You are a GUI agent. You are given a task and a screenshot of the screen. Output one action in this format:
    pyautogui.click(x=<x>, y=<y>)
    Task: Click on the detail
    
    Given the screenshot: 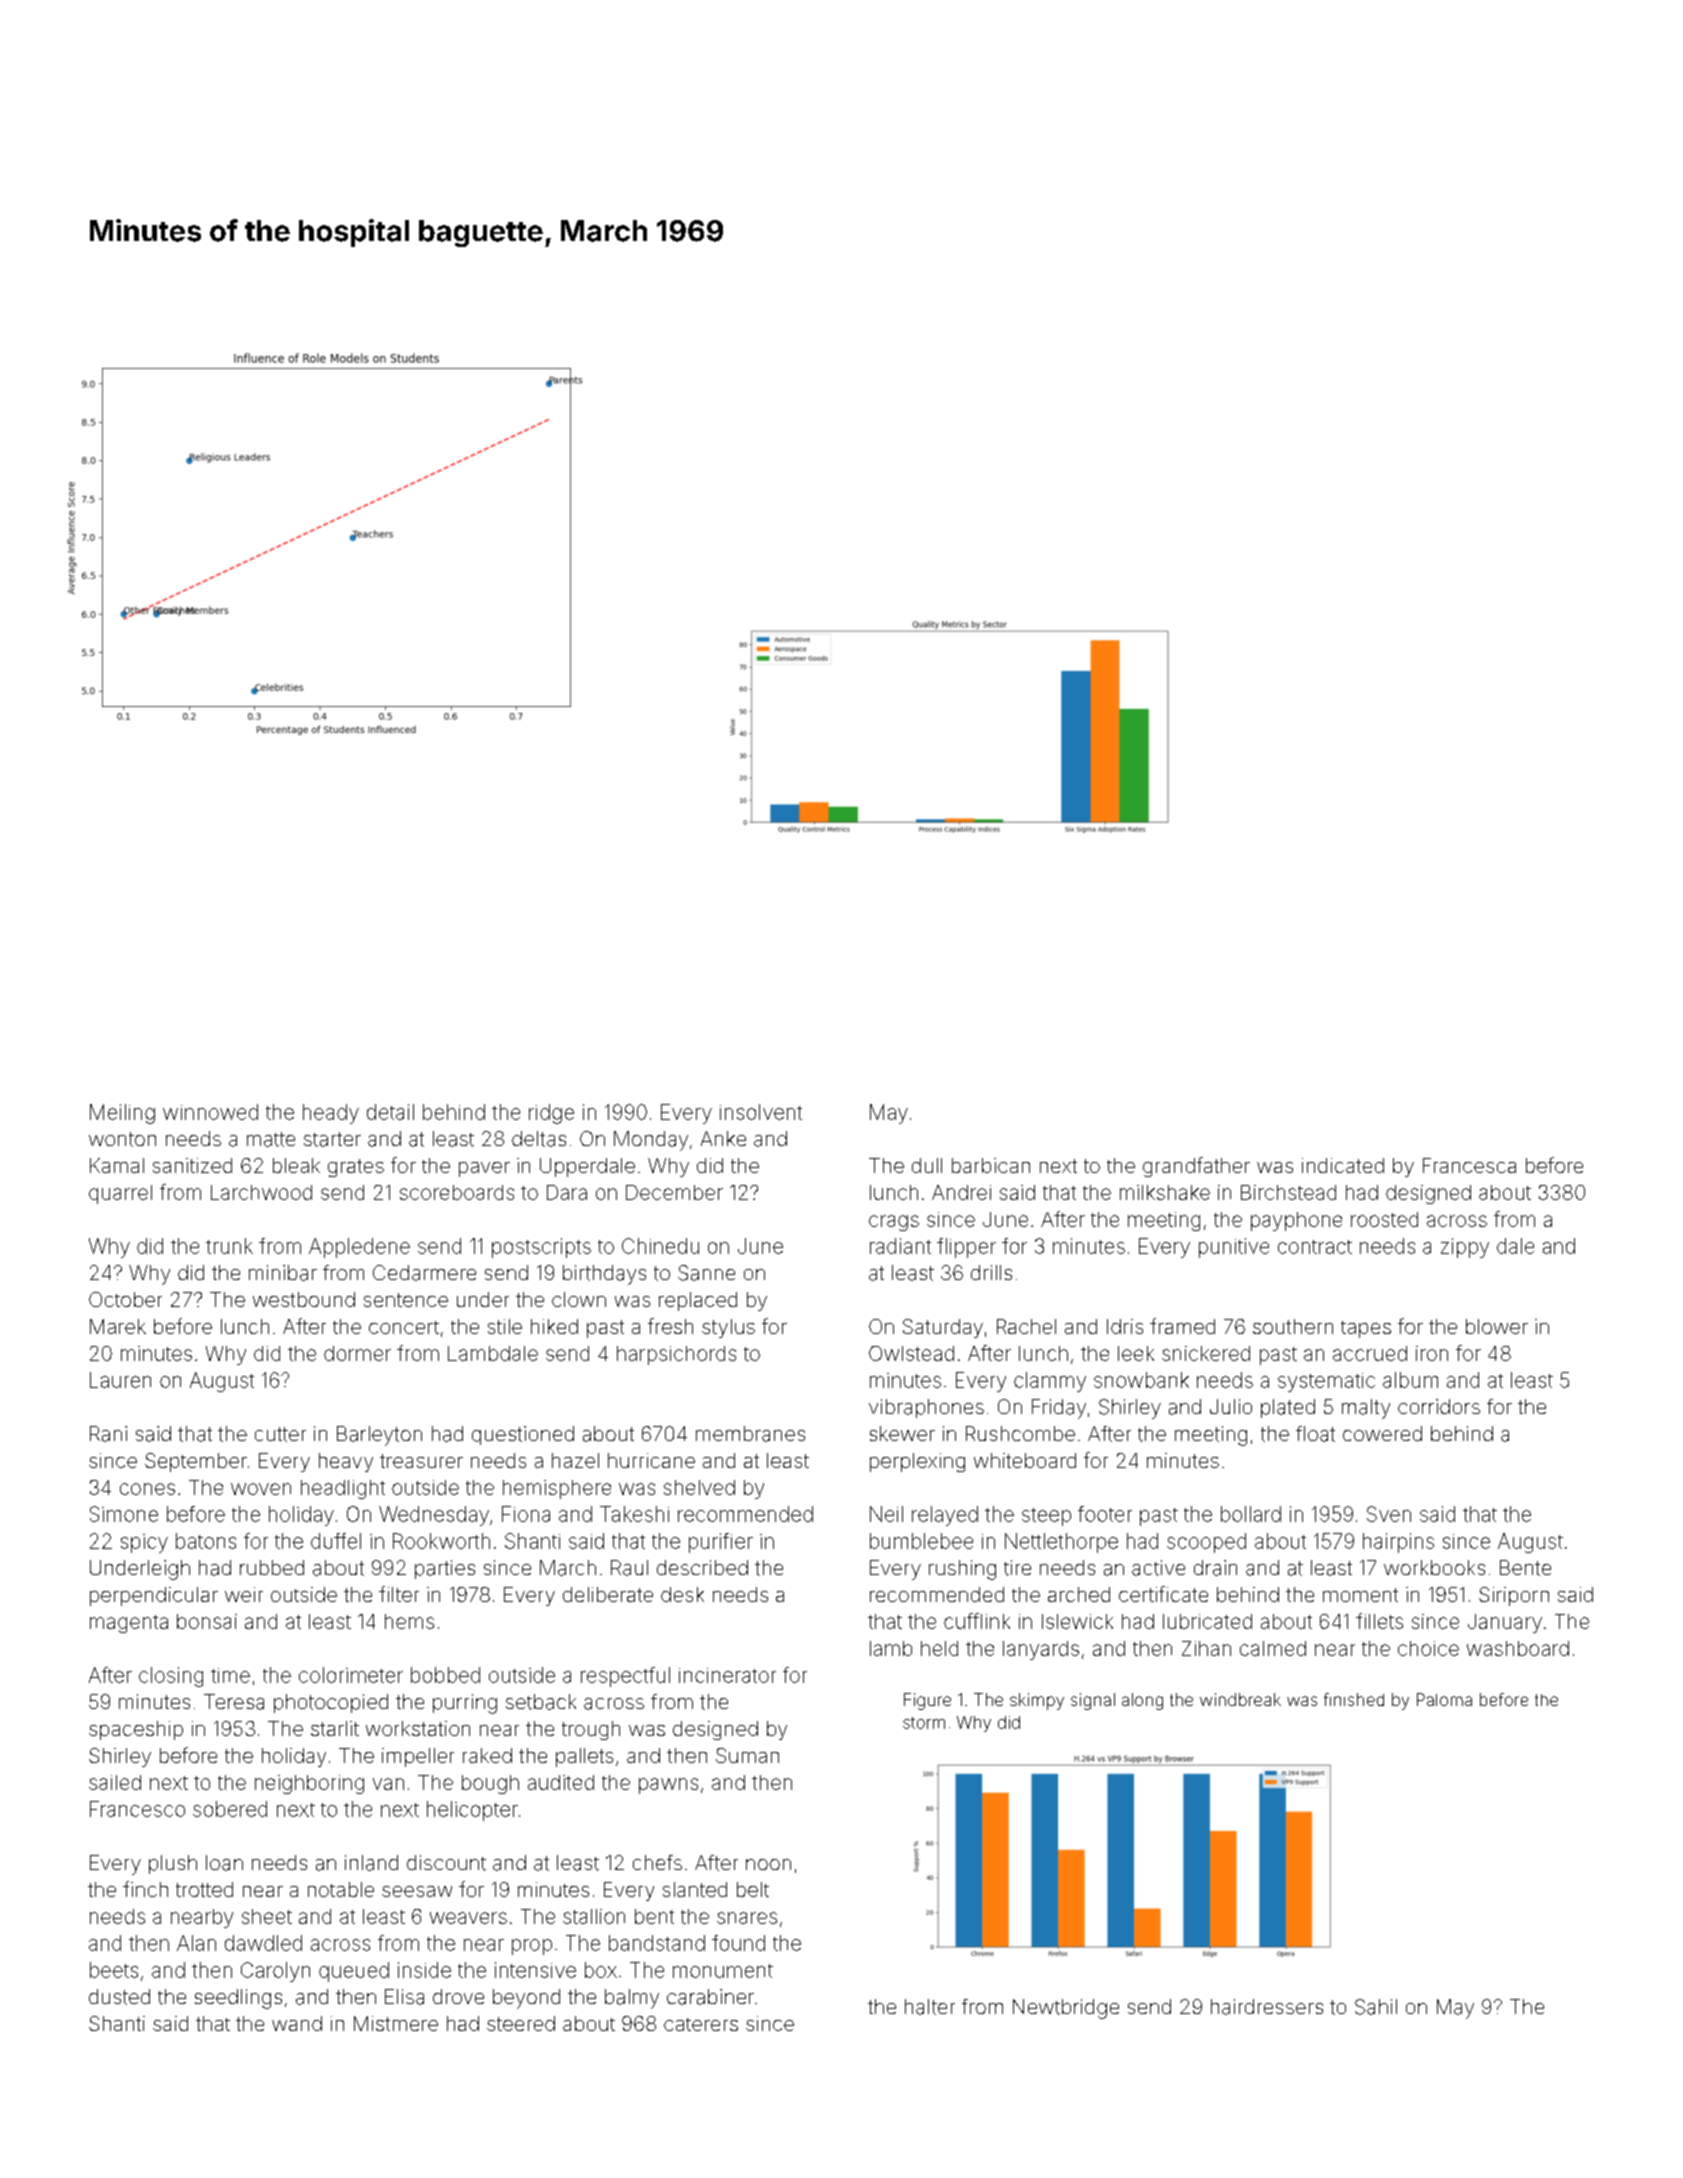 What is the action you would take?
    pyautogui.click(x=390, y=1112)
